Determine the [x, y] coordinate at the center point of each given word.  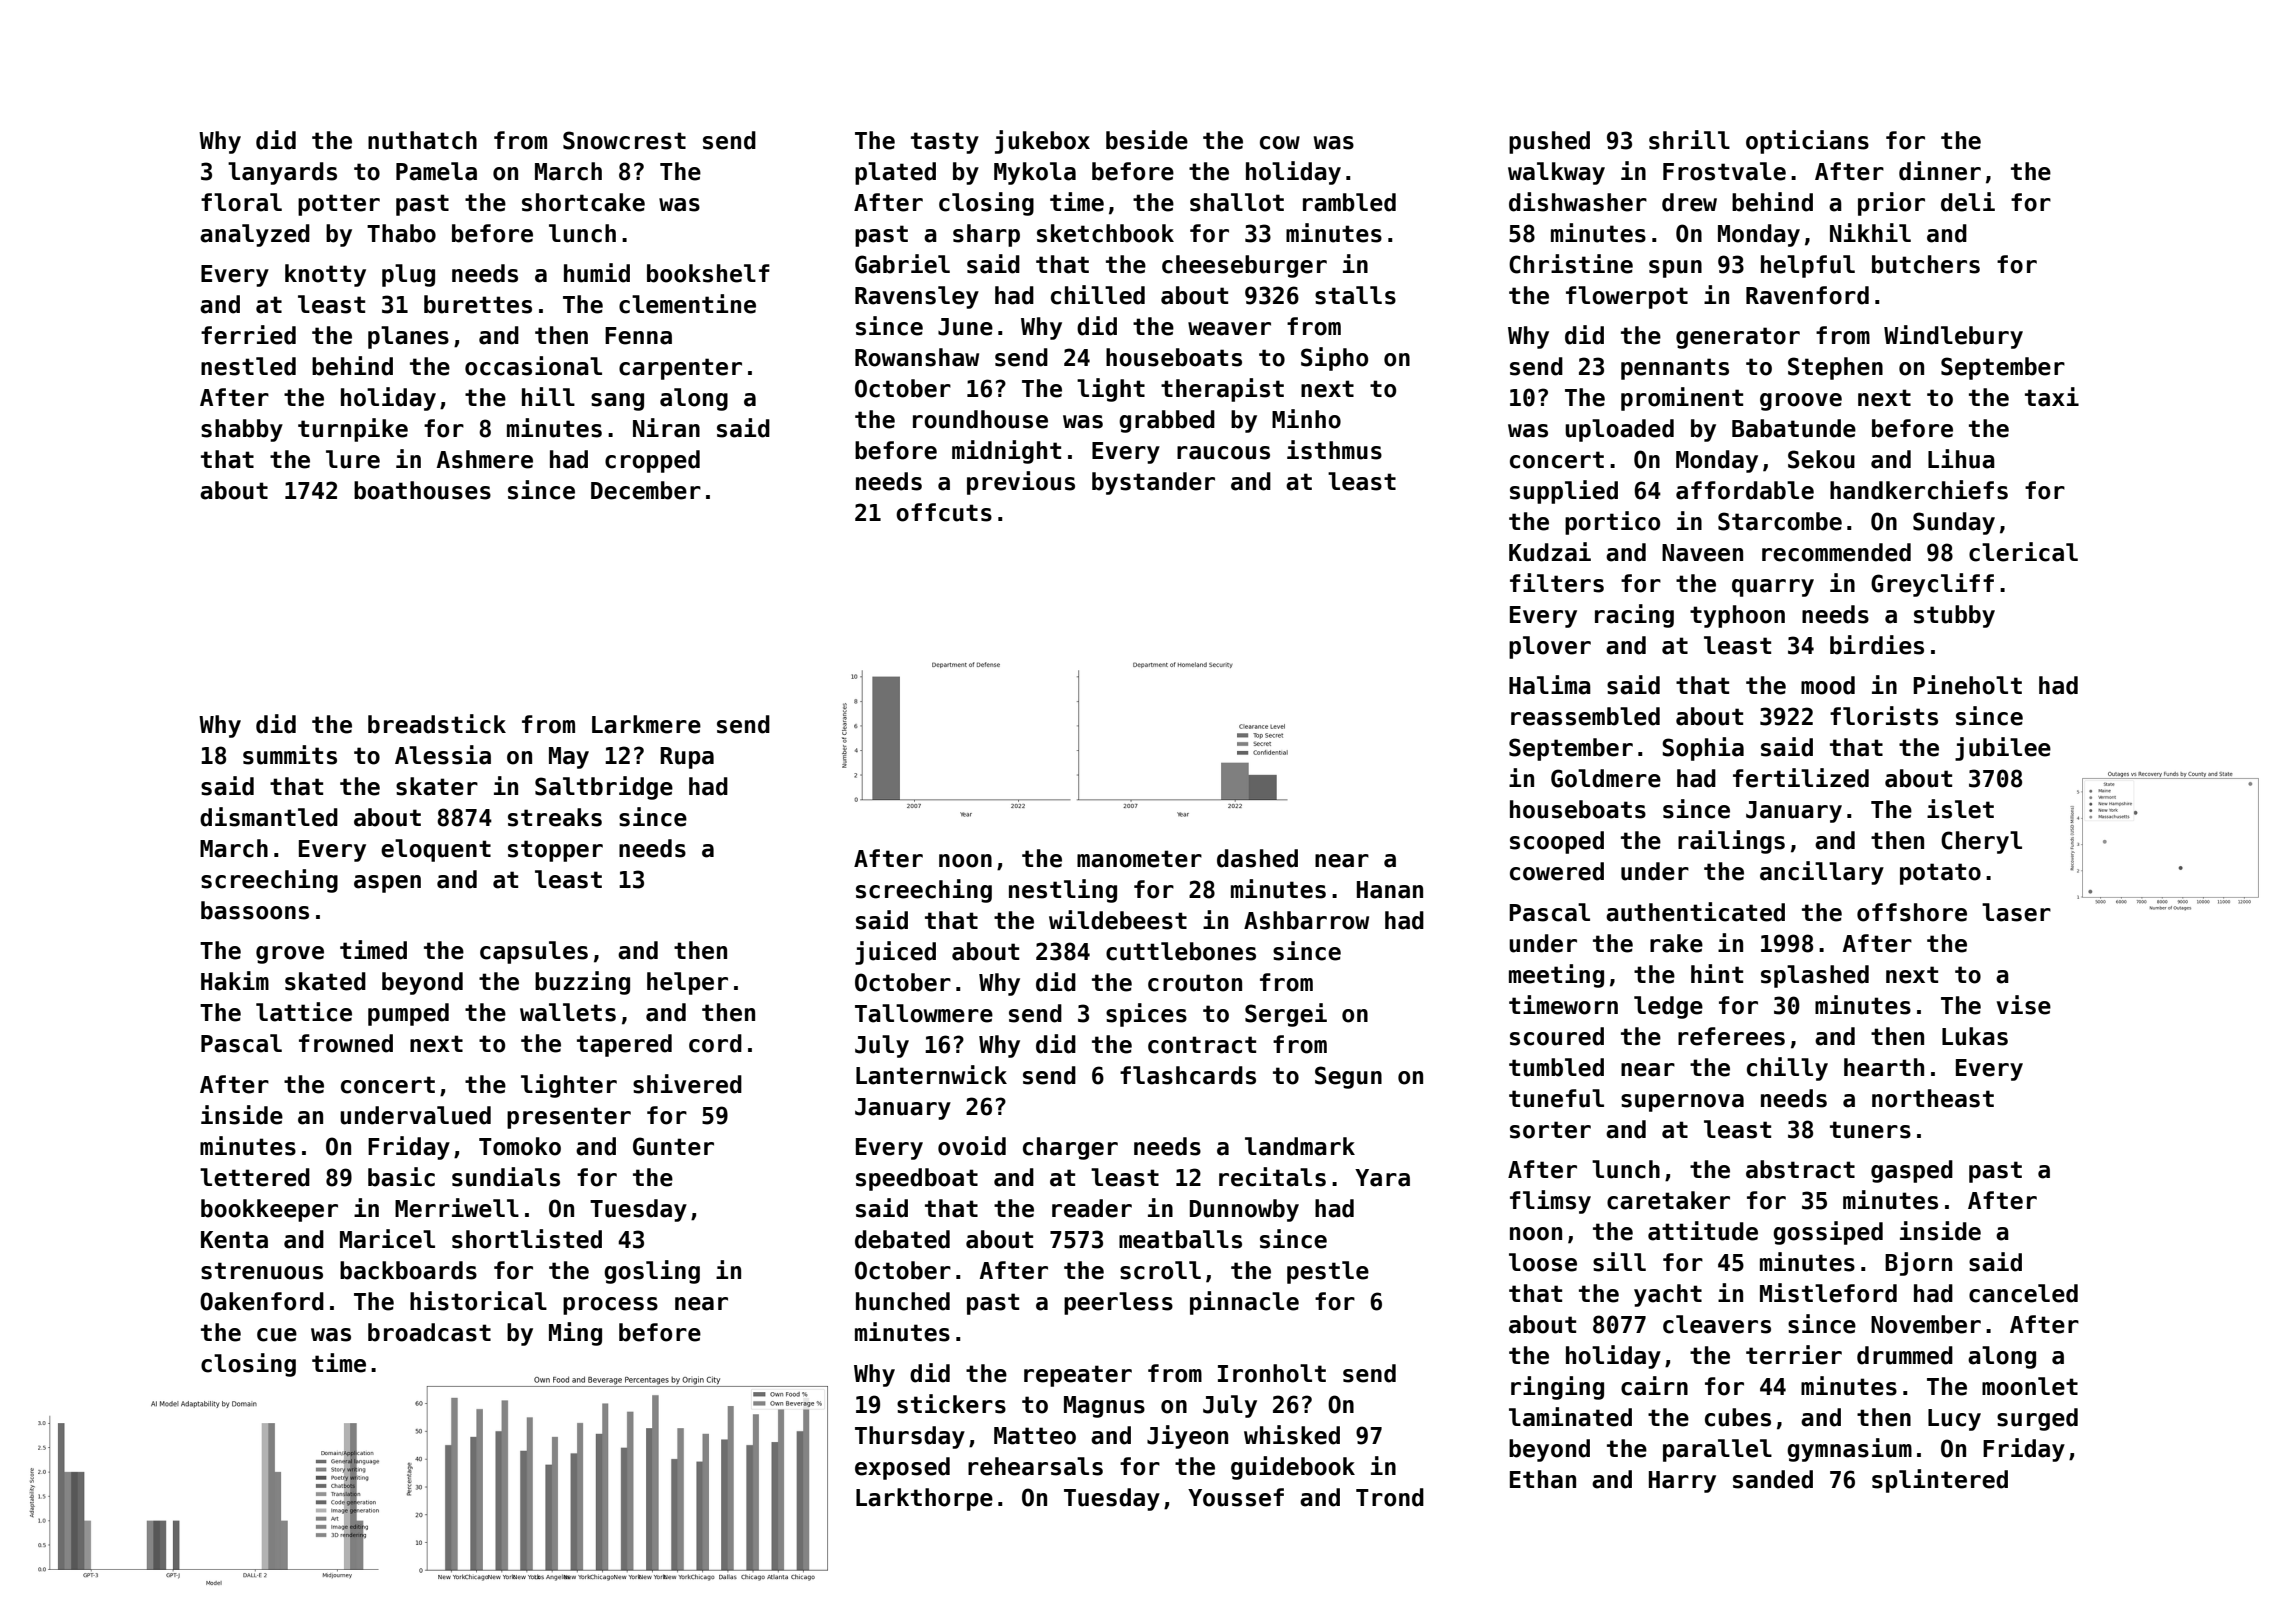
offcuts [944, 512]
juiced [895, 953]
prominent [1682, 399]
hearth [1884, 1067]
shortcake [583, 202]
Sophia [1703, 749]
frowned [346, 1043]
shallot [1237, 202]
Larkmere [646, 724]
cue [277, 1335]
